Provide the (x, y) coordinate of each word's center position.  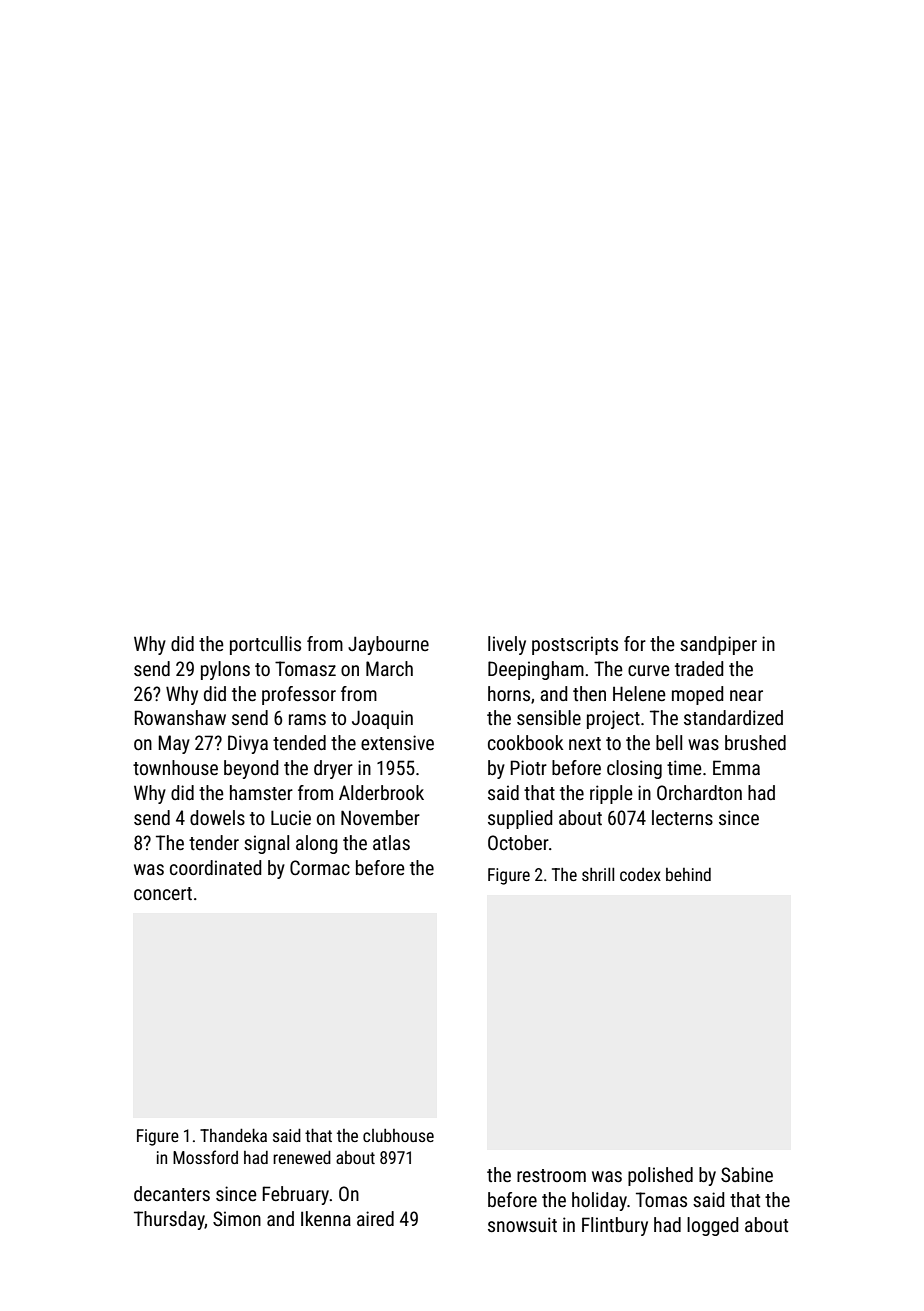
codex (640, 874)
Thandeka (233, 1135)
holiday (599, 1201)
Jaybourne (388, 645)
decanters (172, 1193)
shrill (598, 874)
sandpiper (718, 645)
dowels (217, 817)
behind (688, 874)
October (518, 842)
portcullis (265, 645)
